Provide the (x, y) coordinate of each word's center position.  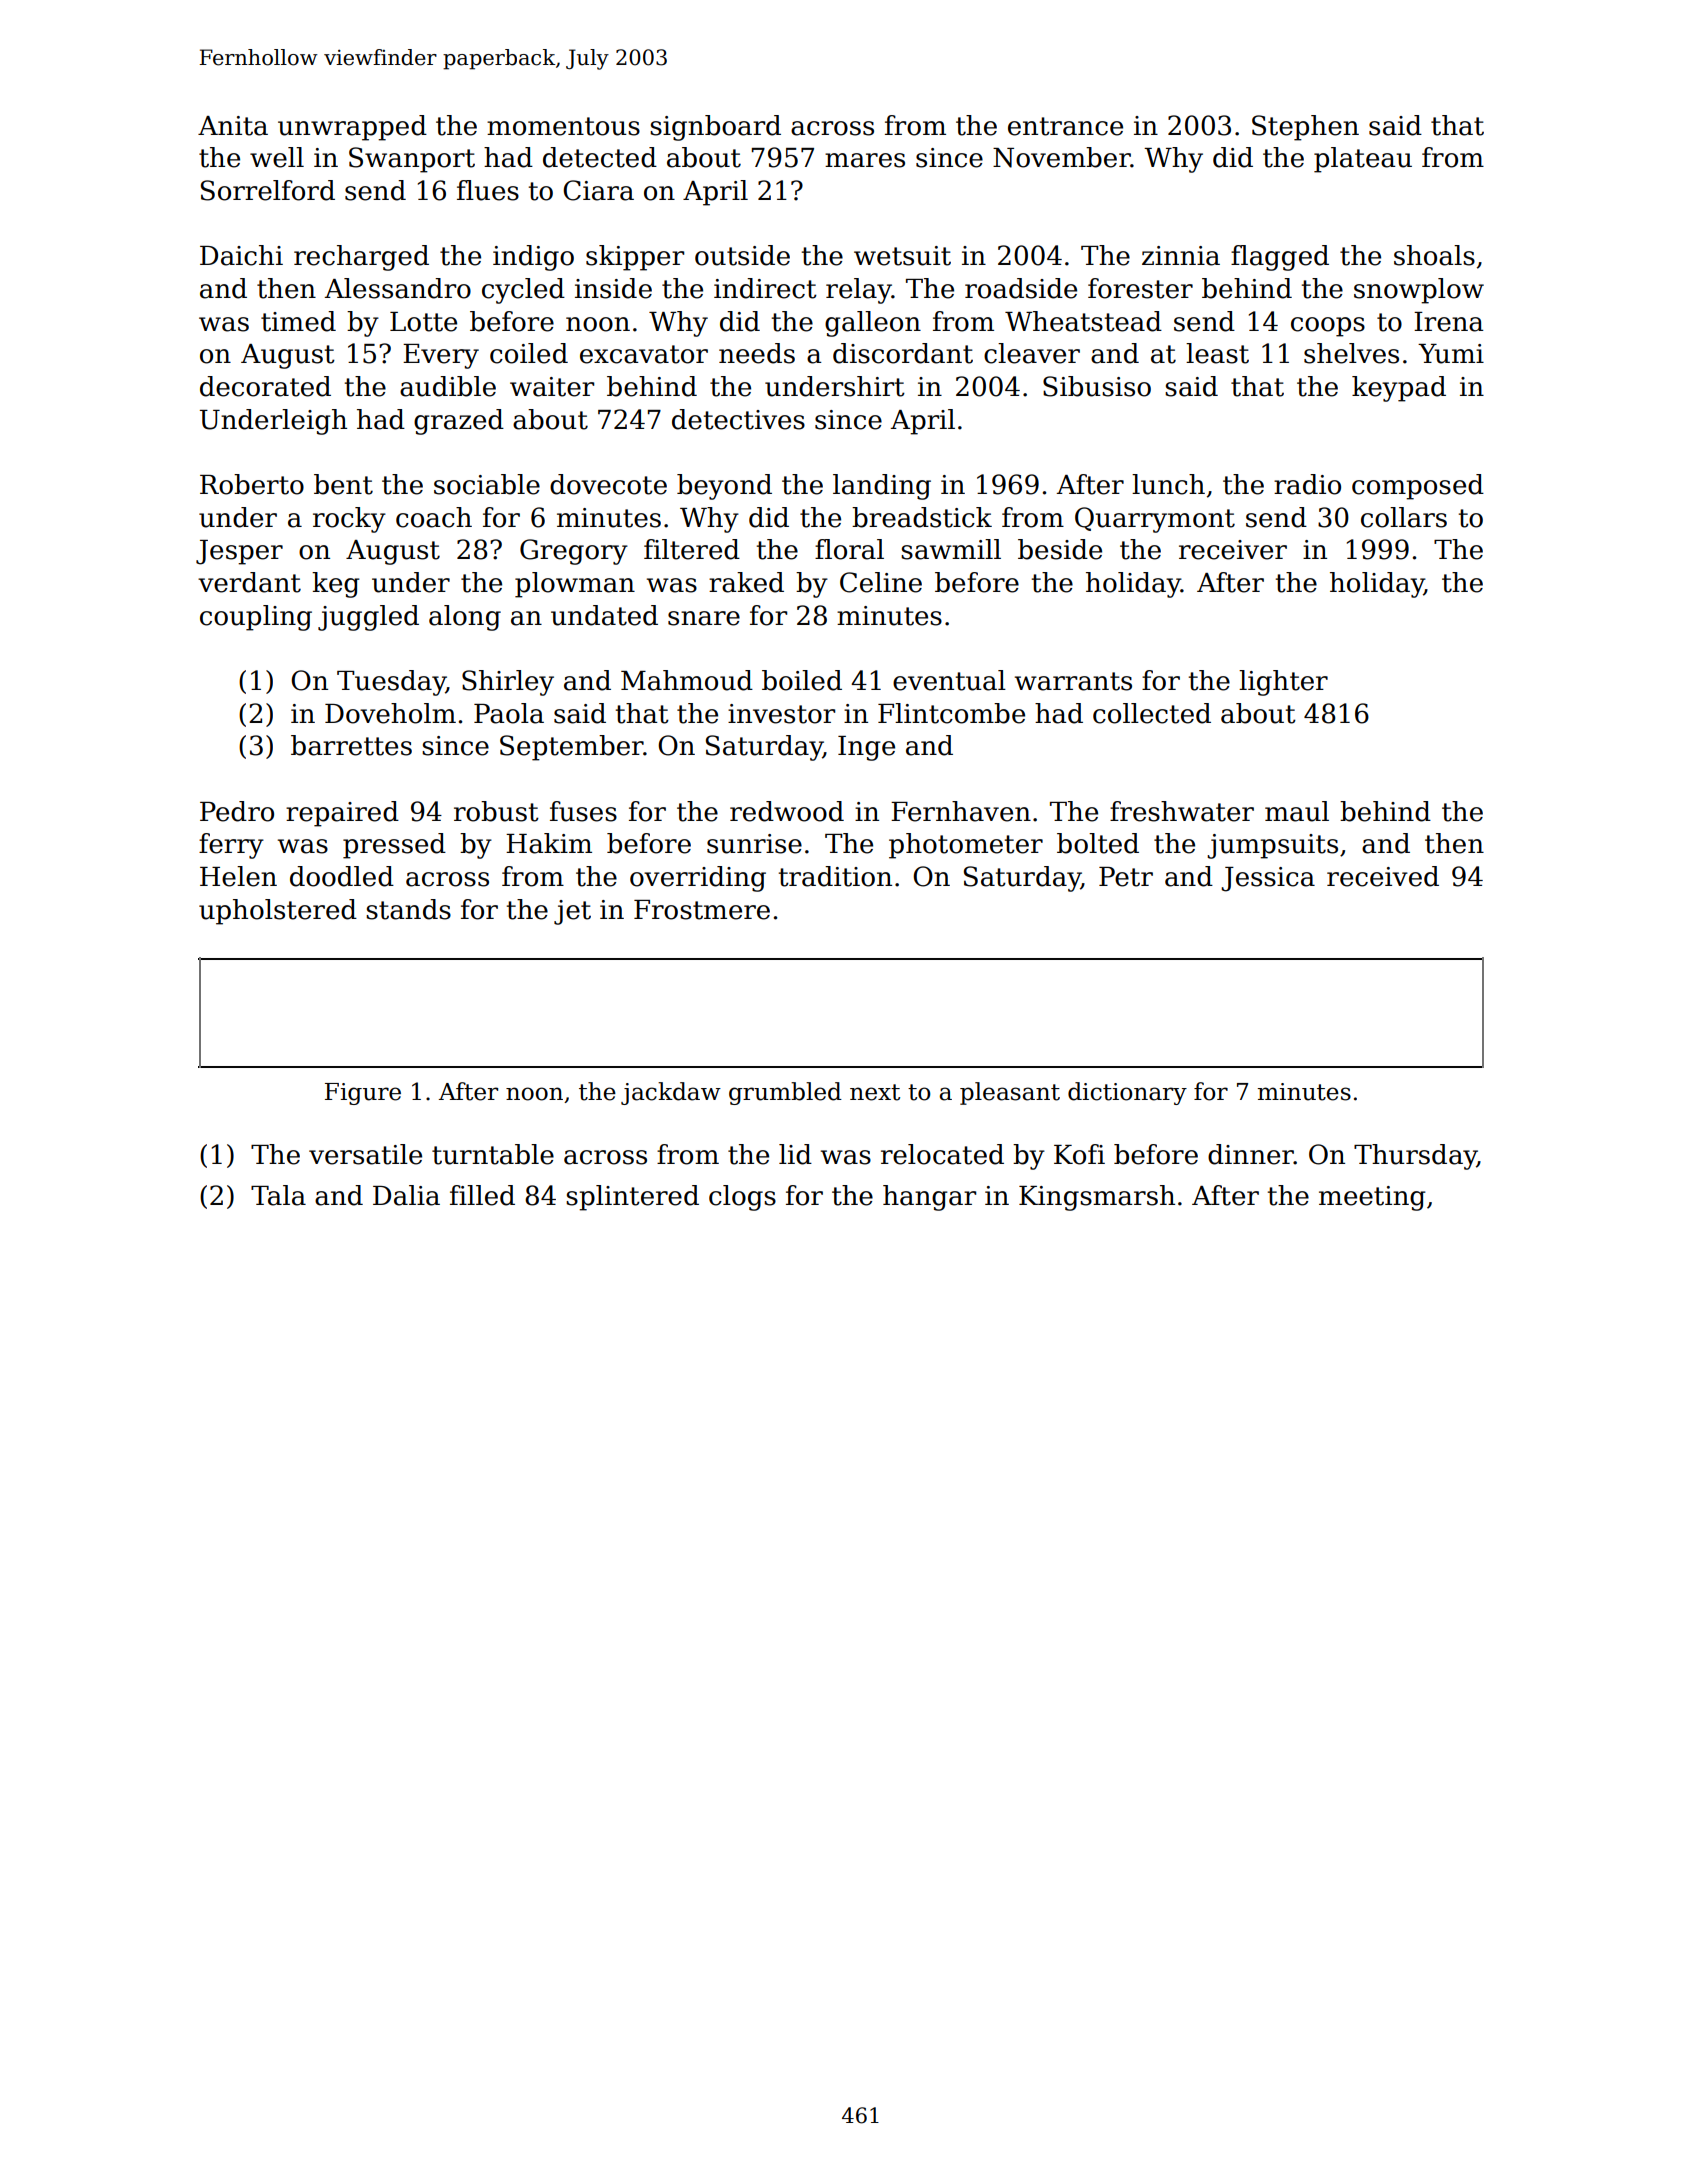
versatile (365, 1154)
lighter (1283, 683)
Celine (881, 582)
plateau (1363, 160)
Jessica (1268, 879)
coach (434, 517)
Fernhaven (961, 811)
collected (1152, 713)
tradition (835, 876)
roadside (1021, 288)
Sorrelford (268, 190)
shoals (1434, 255)
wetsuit (902, 256)
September (572, 748)
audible (448, 386)
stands (408, 909)
